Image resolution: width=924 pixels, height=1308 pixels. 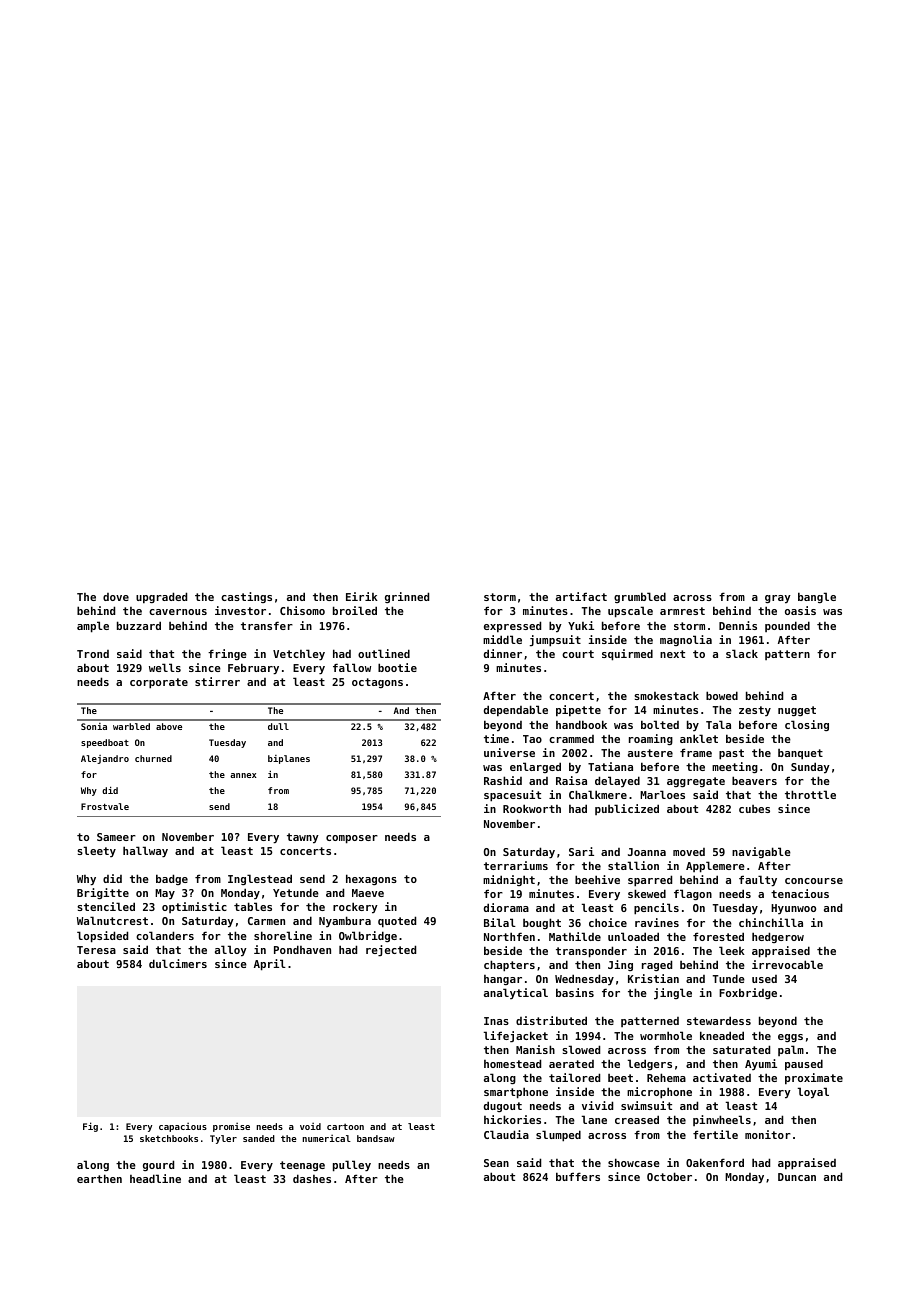 I want to click on Fig, so click(x=90, y=1127).
